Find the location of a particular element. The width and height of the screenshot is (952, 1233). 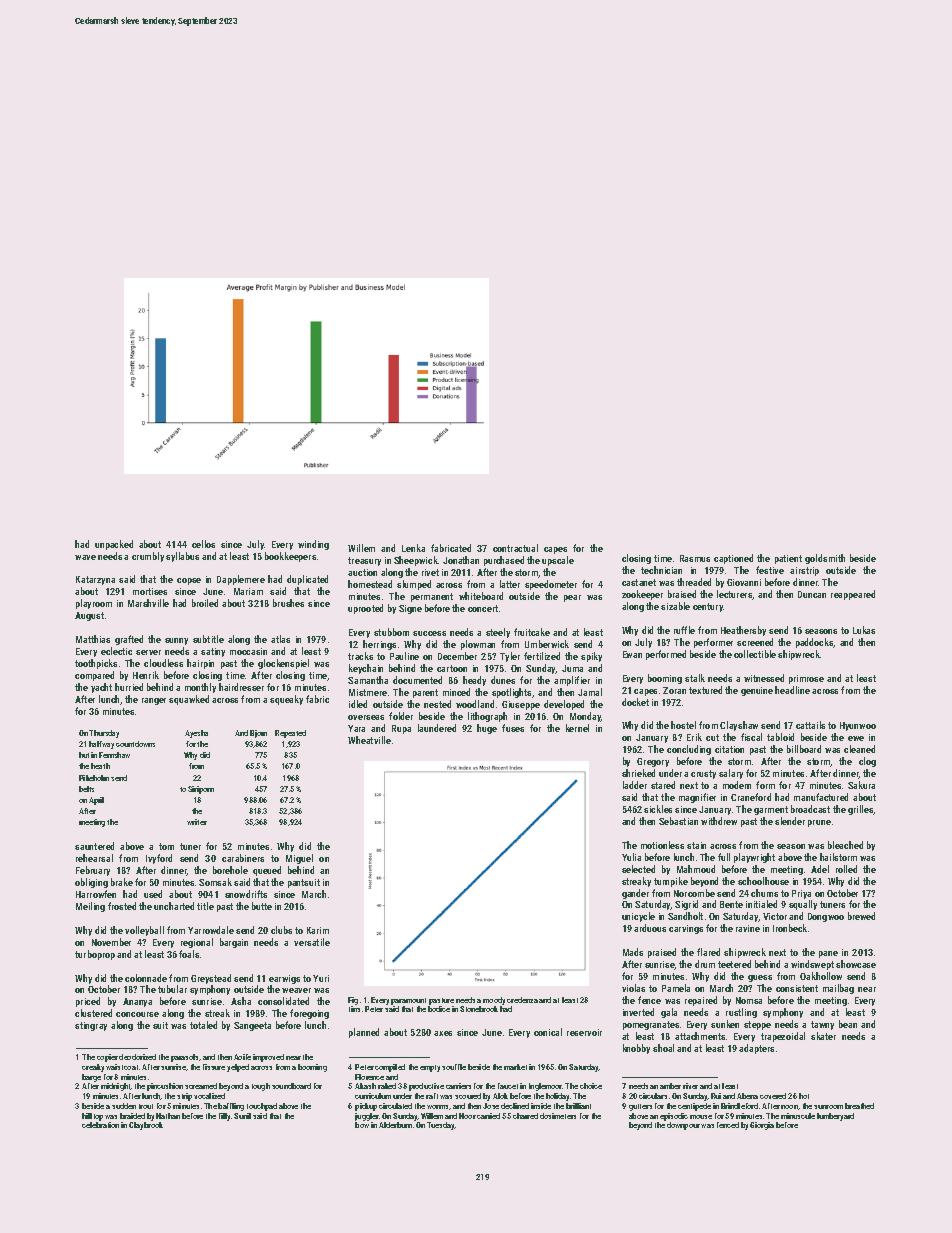

concourse is located at coordinates (137, 1014).
